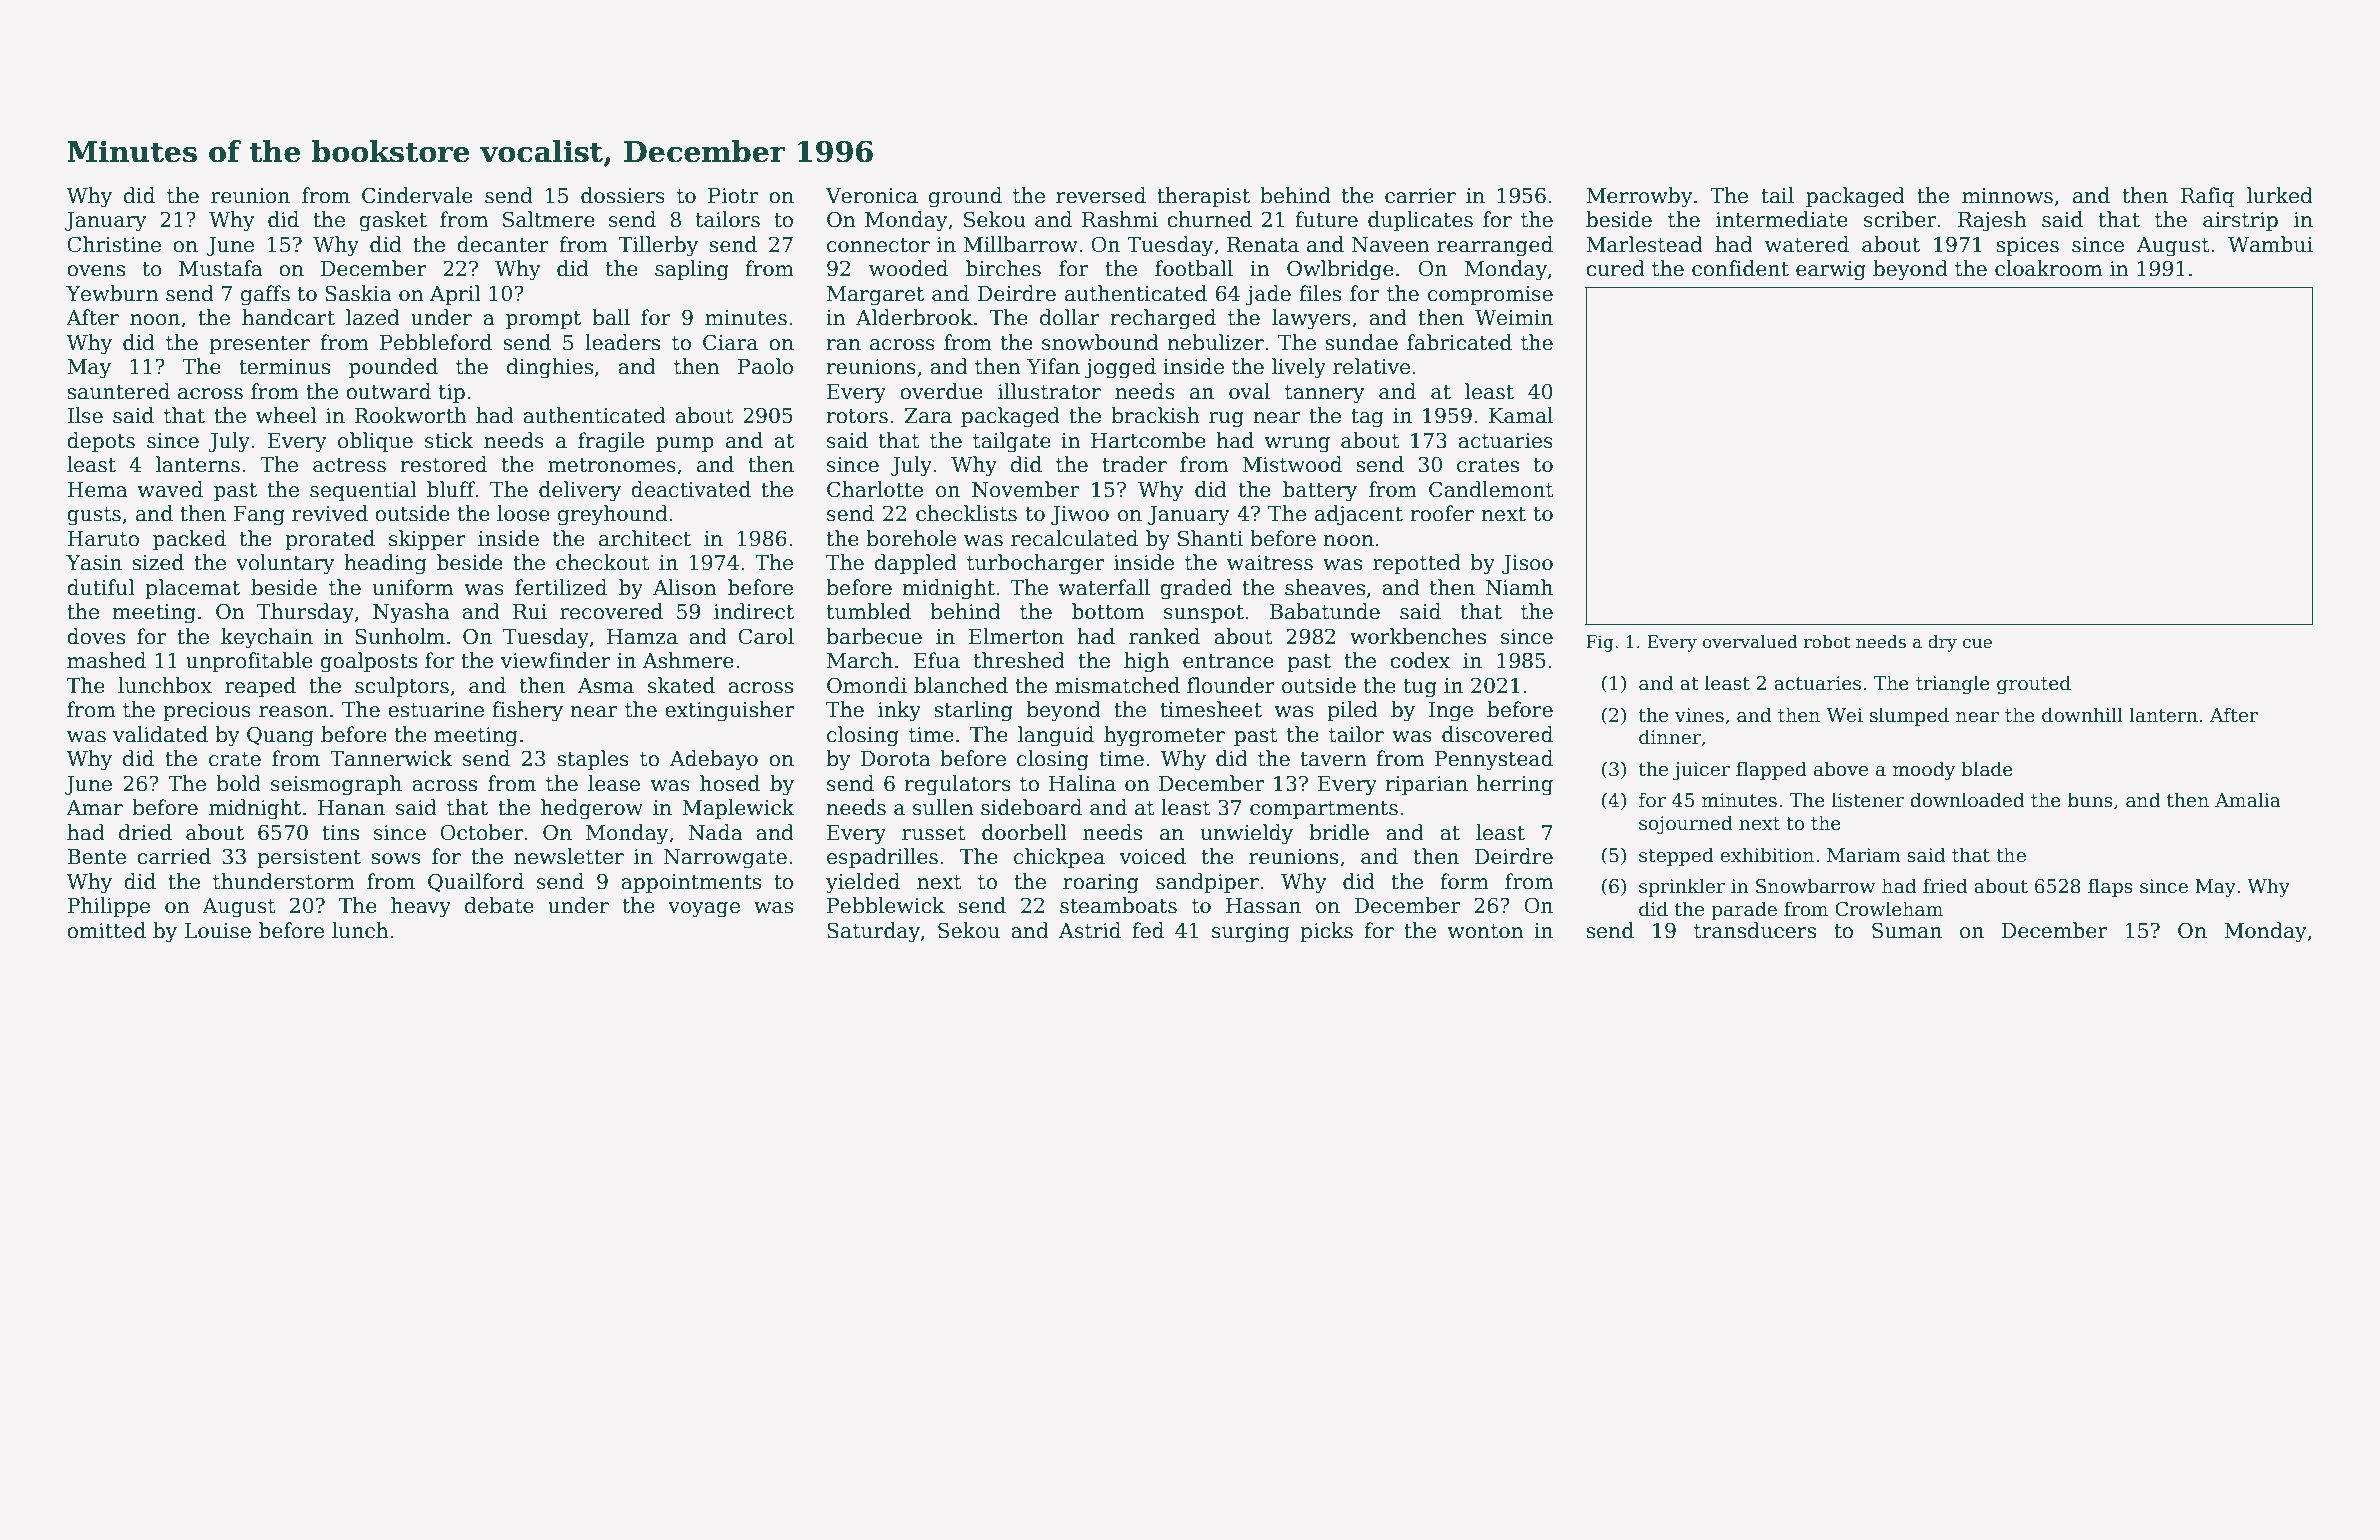 The width and height of the screenshot is (2380, 1540). What do you see at coordinates (417, 195) in the screenshot?
I see `Cindervale` at bounding box center [417, 195].
